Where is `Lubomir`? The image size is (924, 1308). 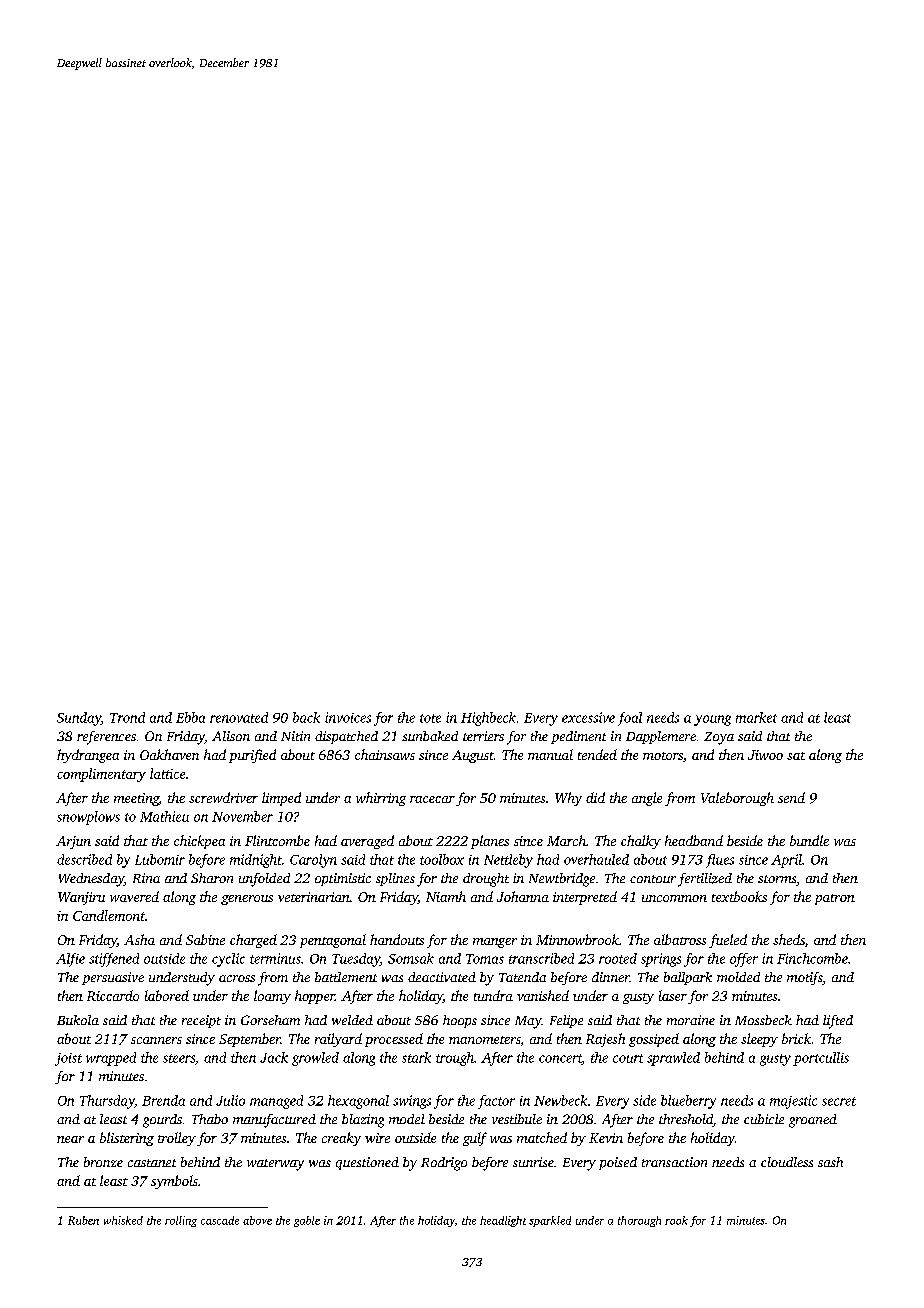 Lubomir is located at coordinates (160, 859).
